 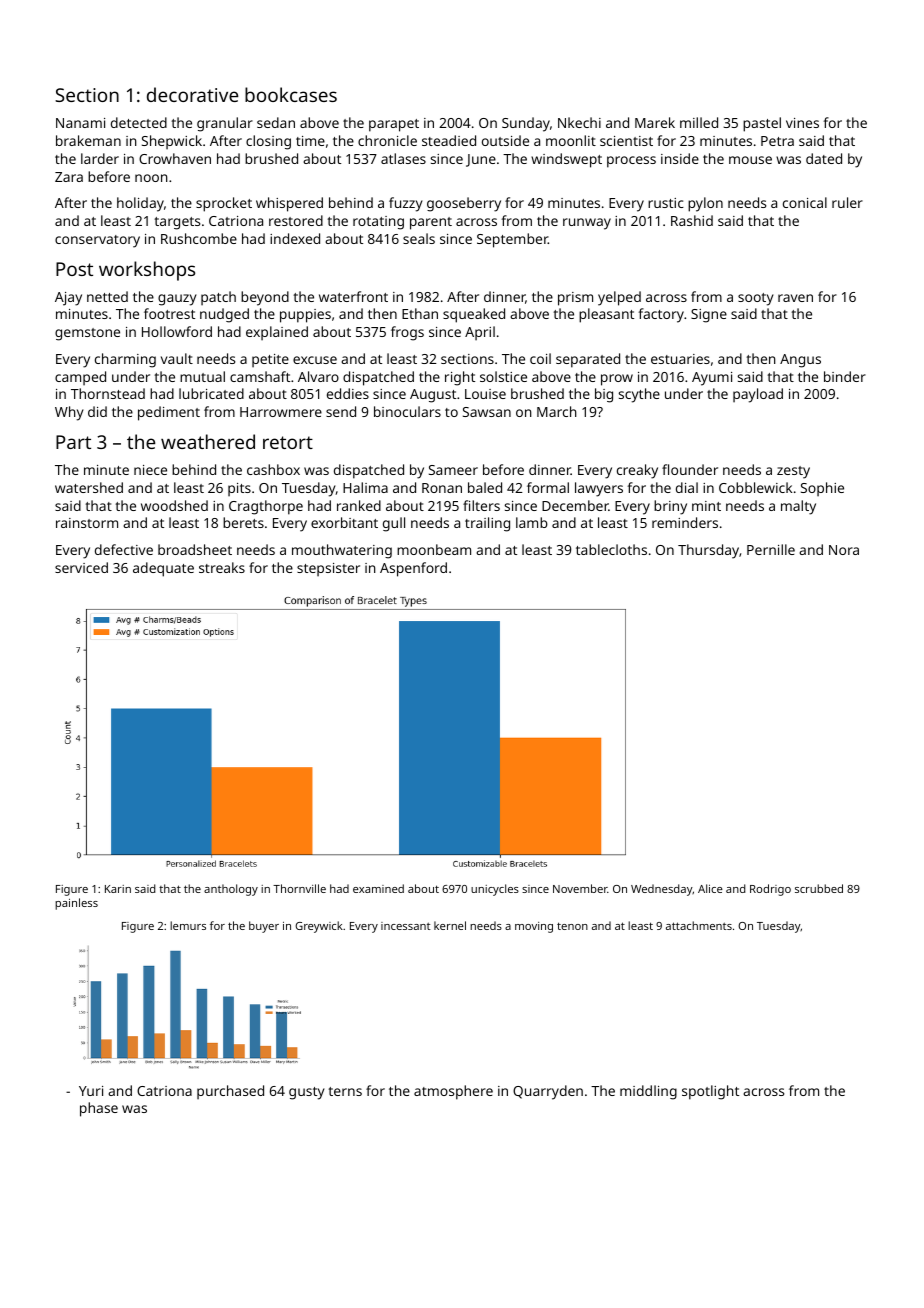 What do you see at coordinates (572, 926) in the page?
I see `tenon` at bounding box center [572, 926].
